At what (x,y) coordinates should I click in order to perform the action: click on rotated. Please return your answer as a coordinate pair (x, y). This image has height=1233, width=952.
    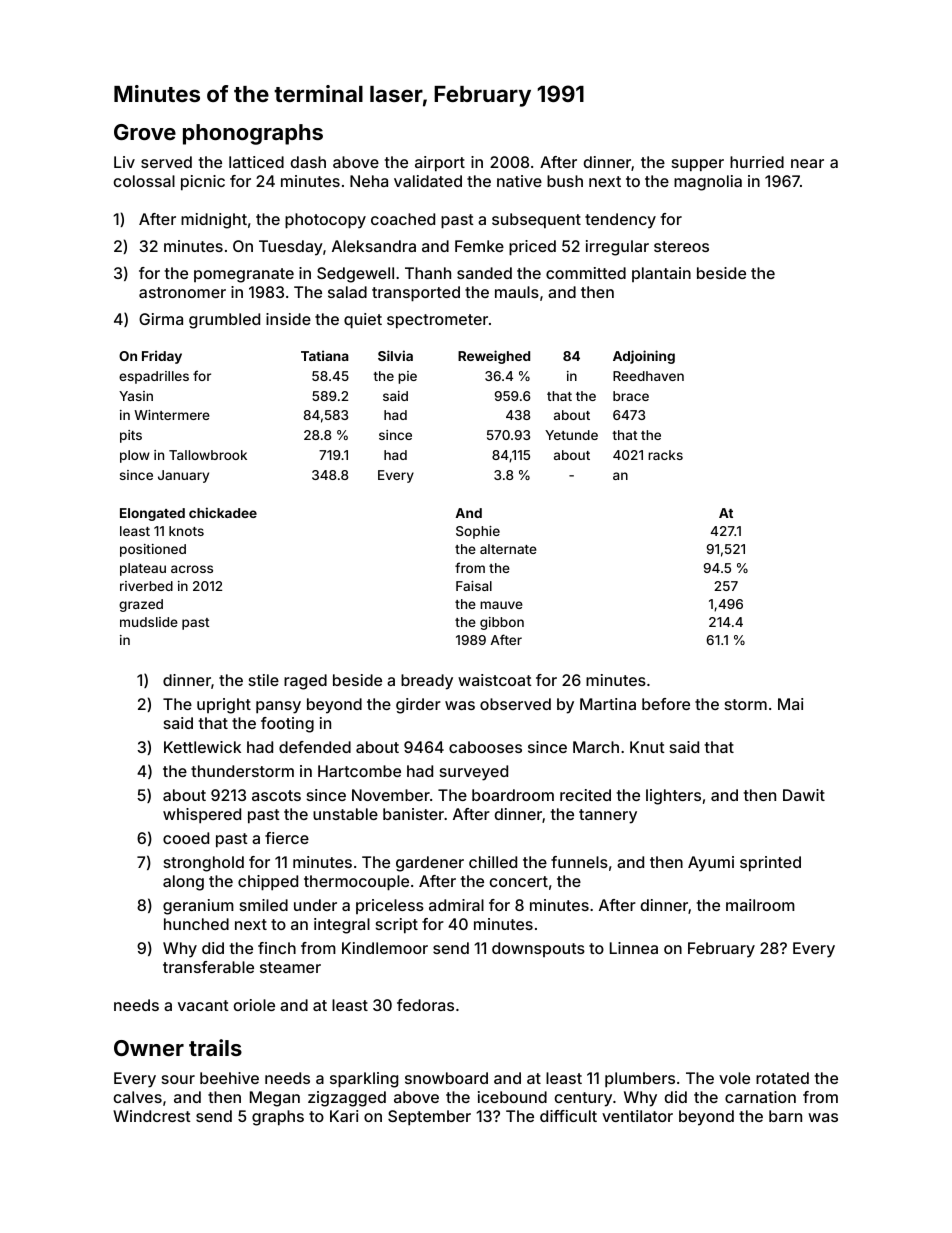
    Looking at the image, I should click on (782, 1078).
